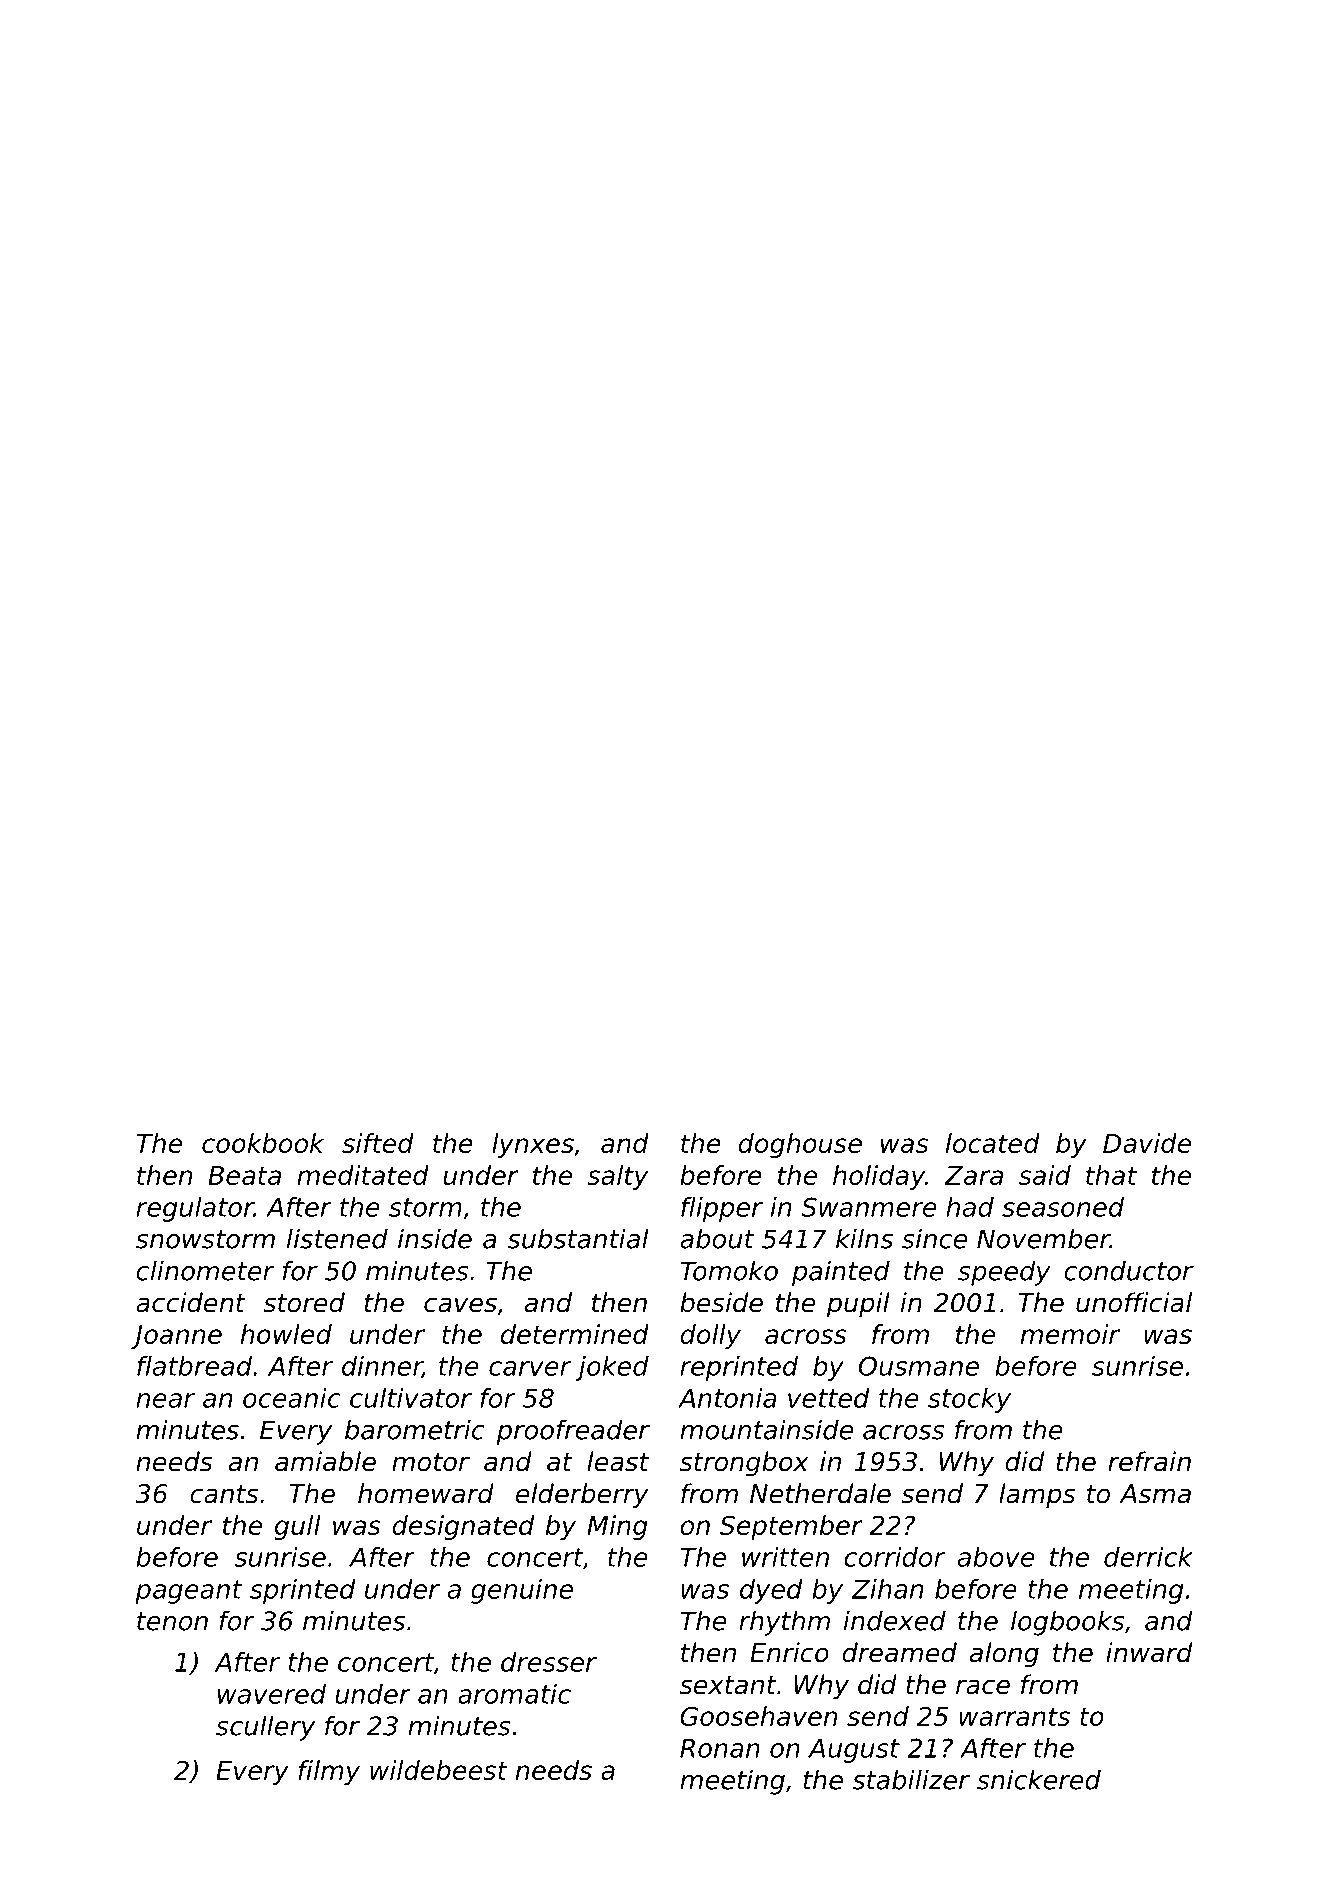 This screenshot has height=1879, width=1328. Describe the element at coordinates (791, 1527) in the screenshot. I see `September` at that location.
